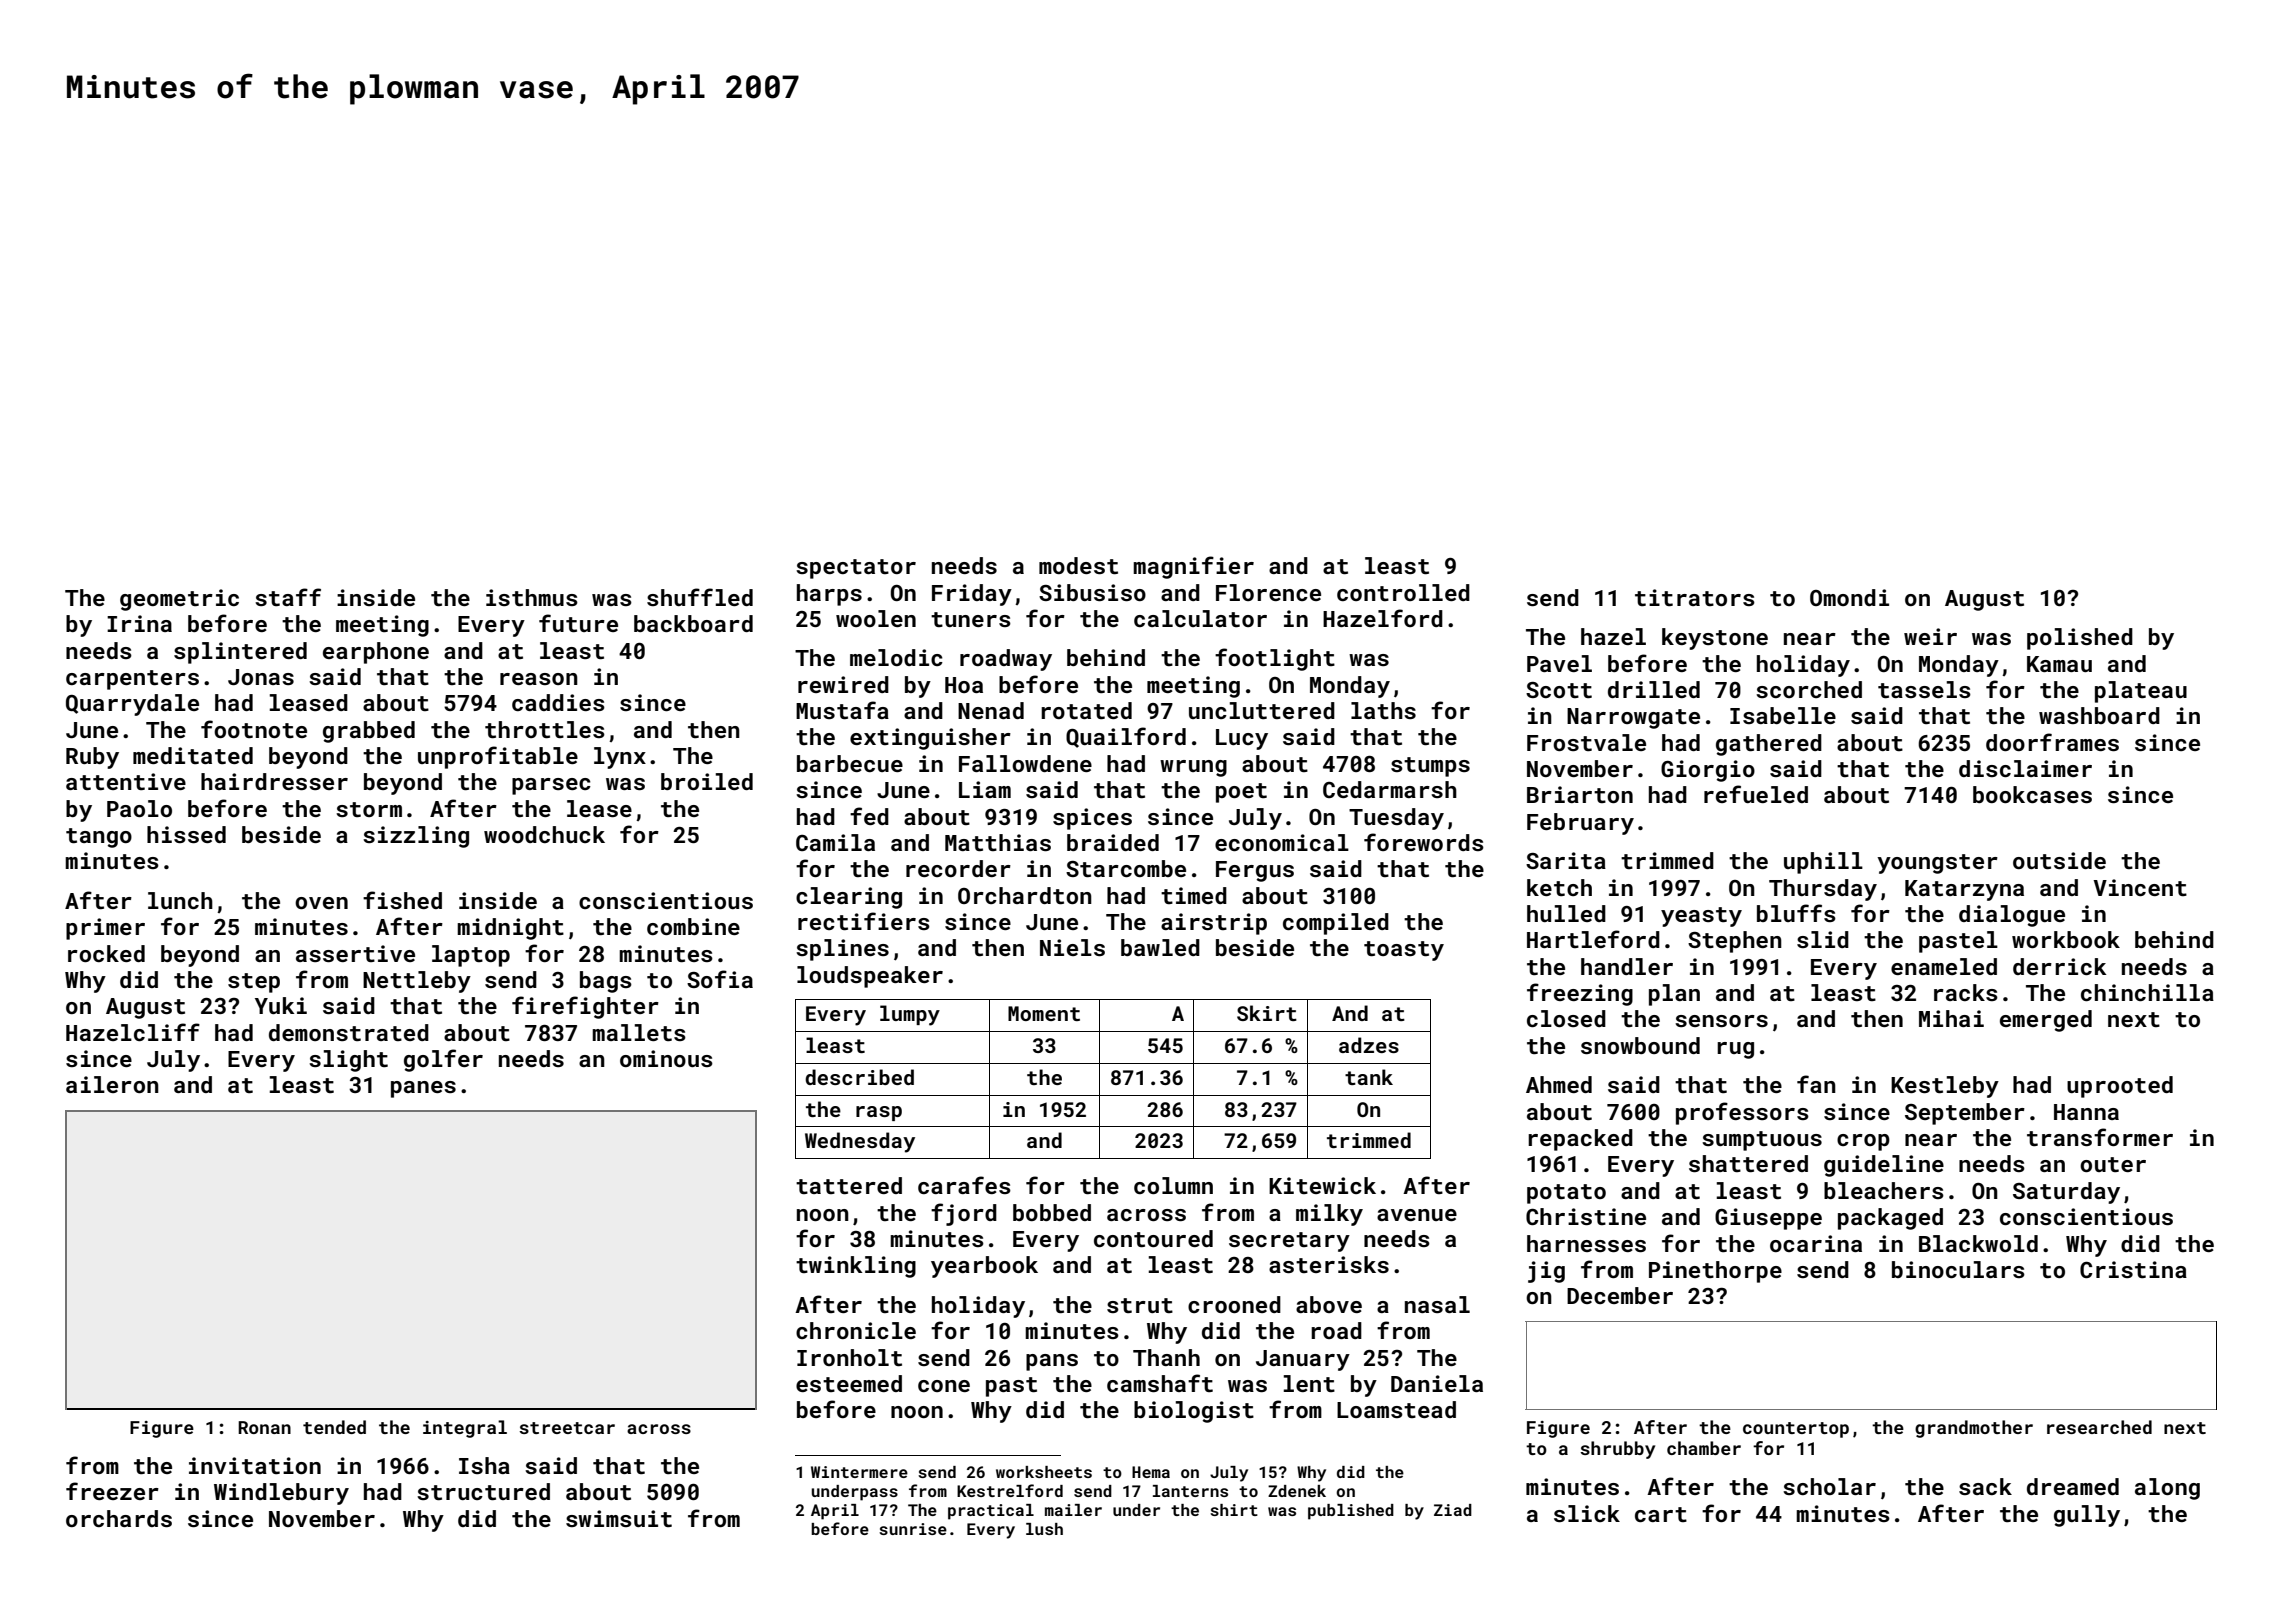  What do you see at coordinates (2032, 794) in the image?
I see `bookcases` at bounding box center [2032, 794].
